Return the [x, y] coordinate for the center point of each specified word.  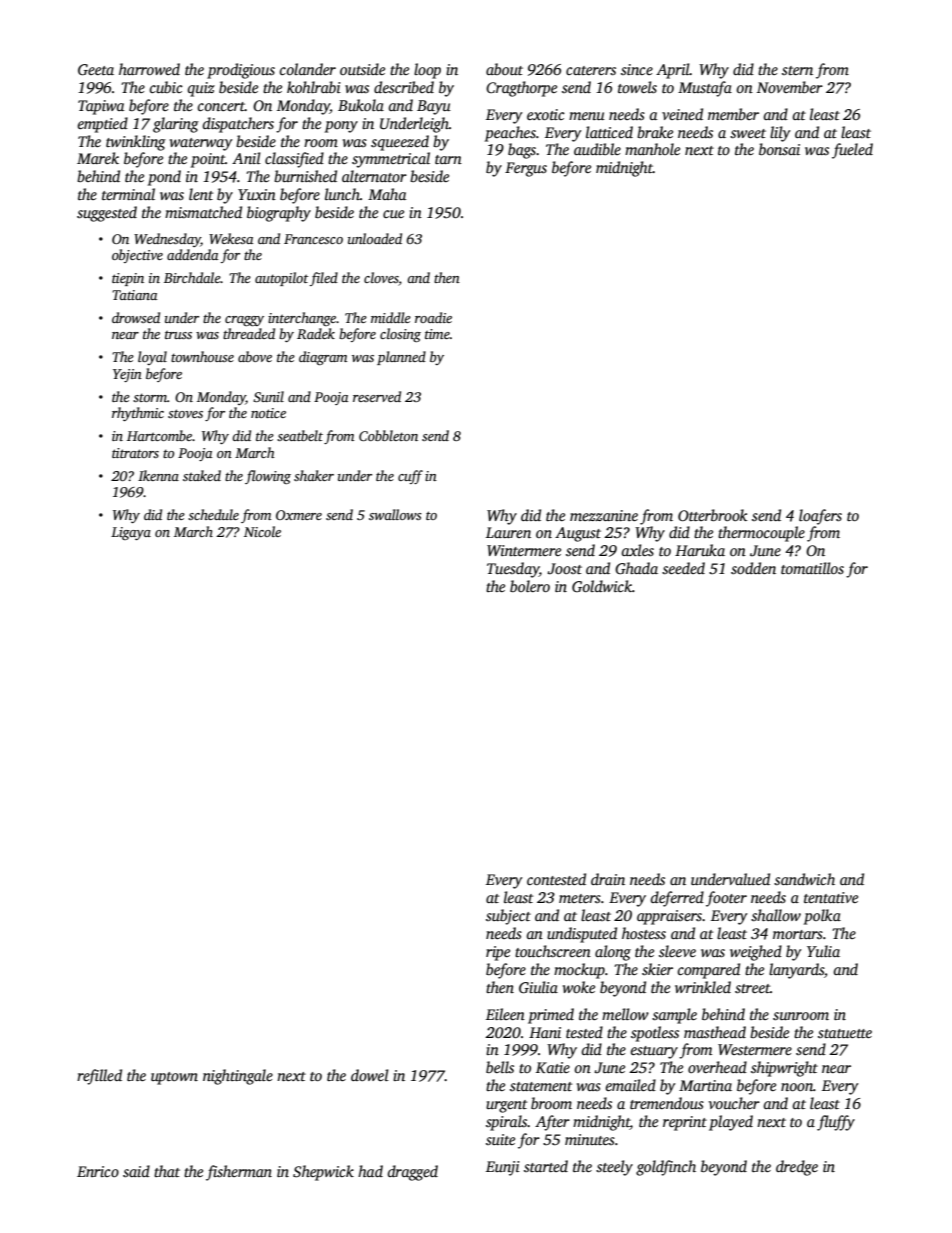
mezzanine [604, 515]
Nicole [262, 531]
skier [657, 969]
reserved [377, 396]
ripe [498, 953]
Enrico [98, 1171]
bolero [530, 586]
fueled [852, 151]
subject [508, 917]
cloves [381, 279]
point [208, 160]
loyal [152, 358]
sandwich [804, 879]
